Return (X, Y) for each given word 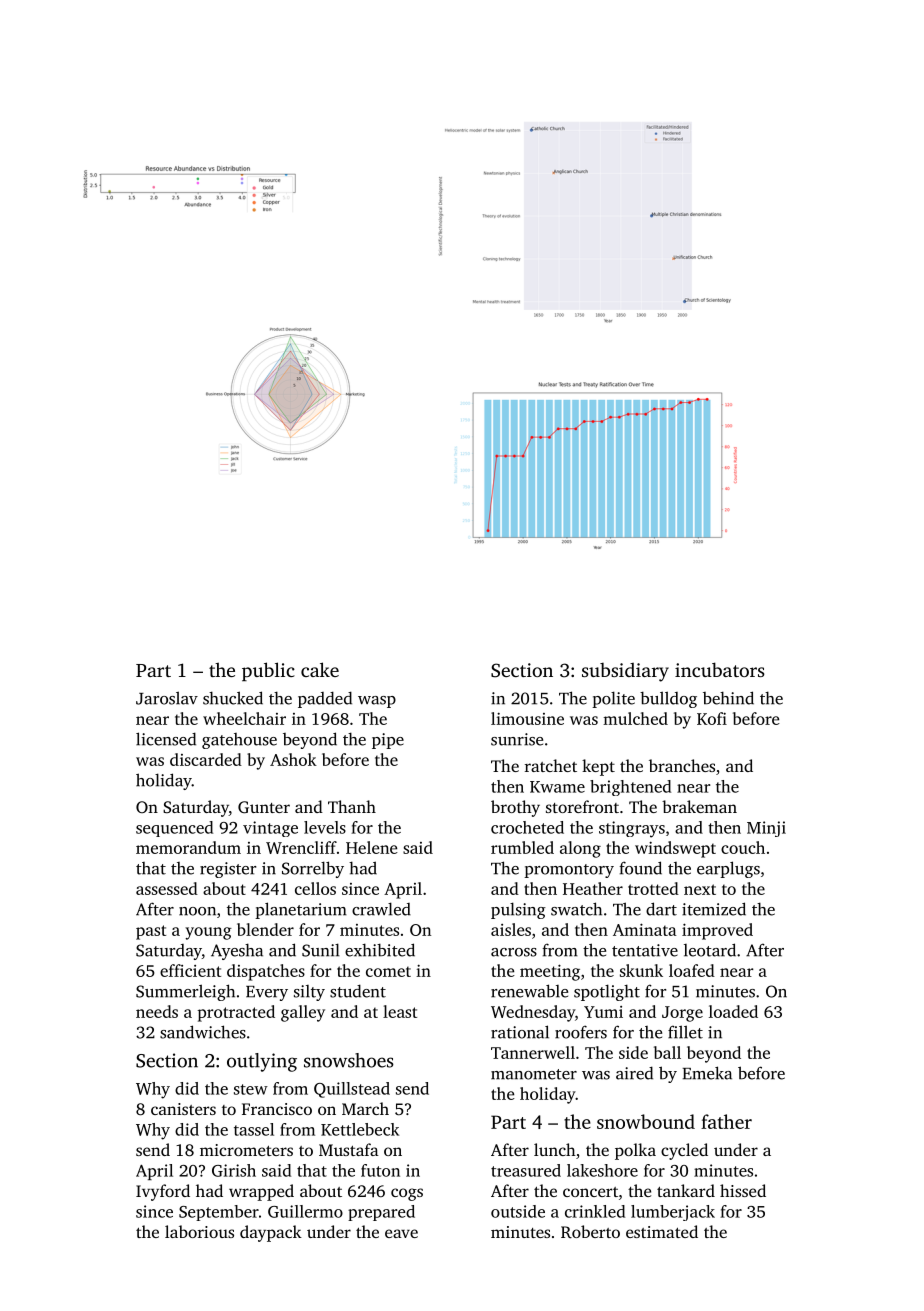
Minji (766, 829)
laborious (199, 1231)
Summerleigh (185, 992)
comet (388, 971)
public (268, 671)
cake (320, 669)
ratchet (551, 765)
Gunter (264, 807)
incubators (720, 669)
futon (380, 1170)
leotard (710, 950)
